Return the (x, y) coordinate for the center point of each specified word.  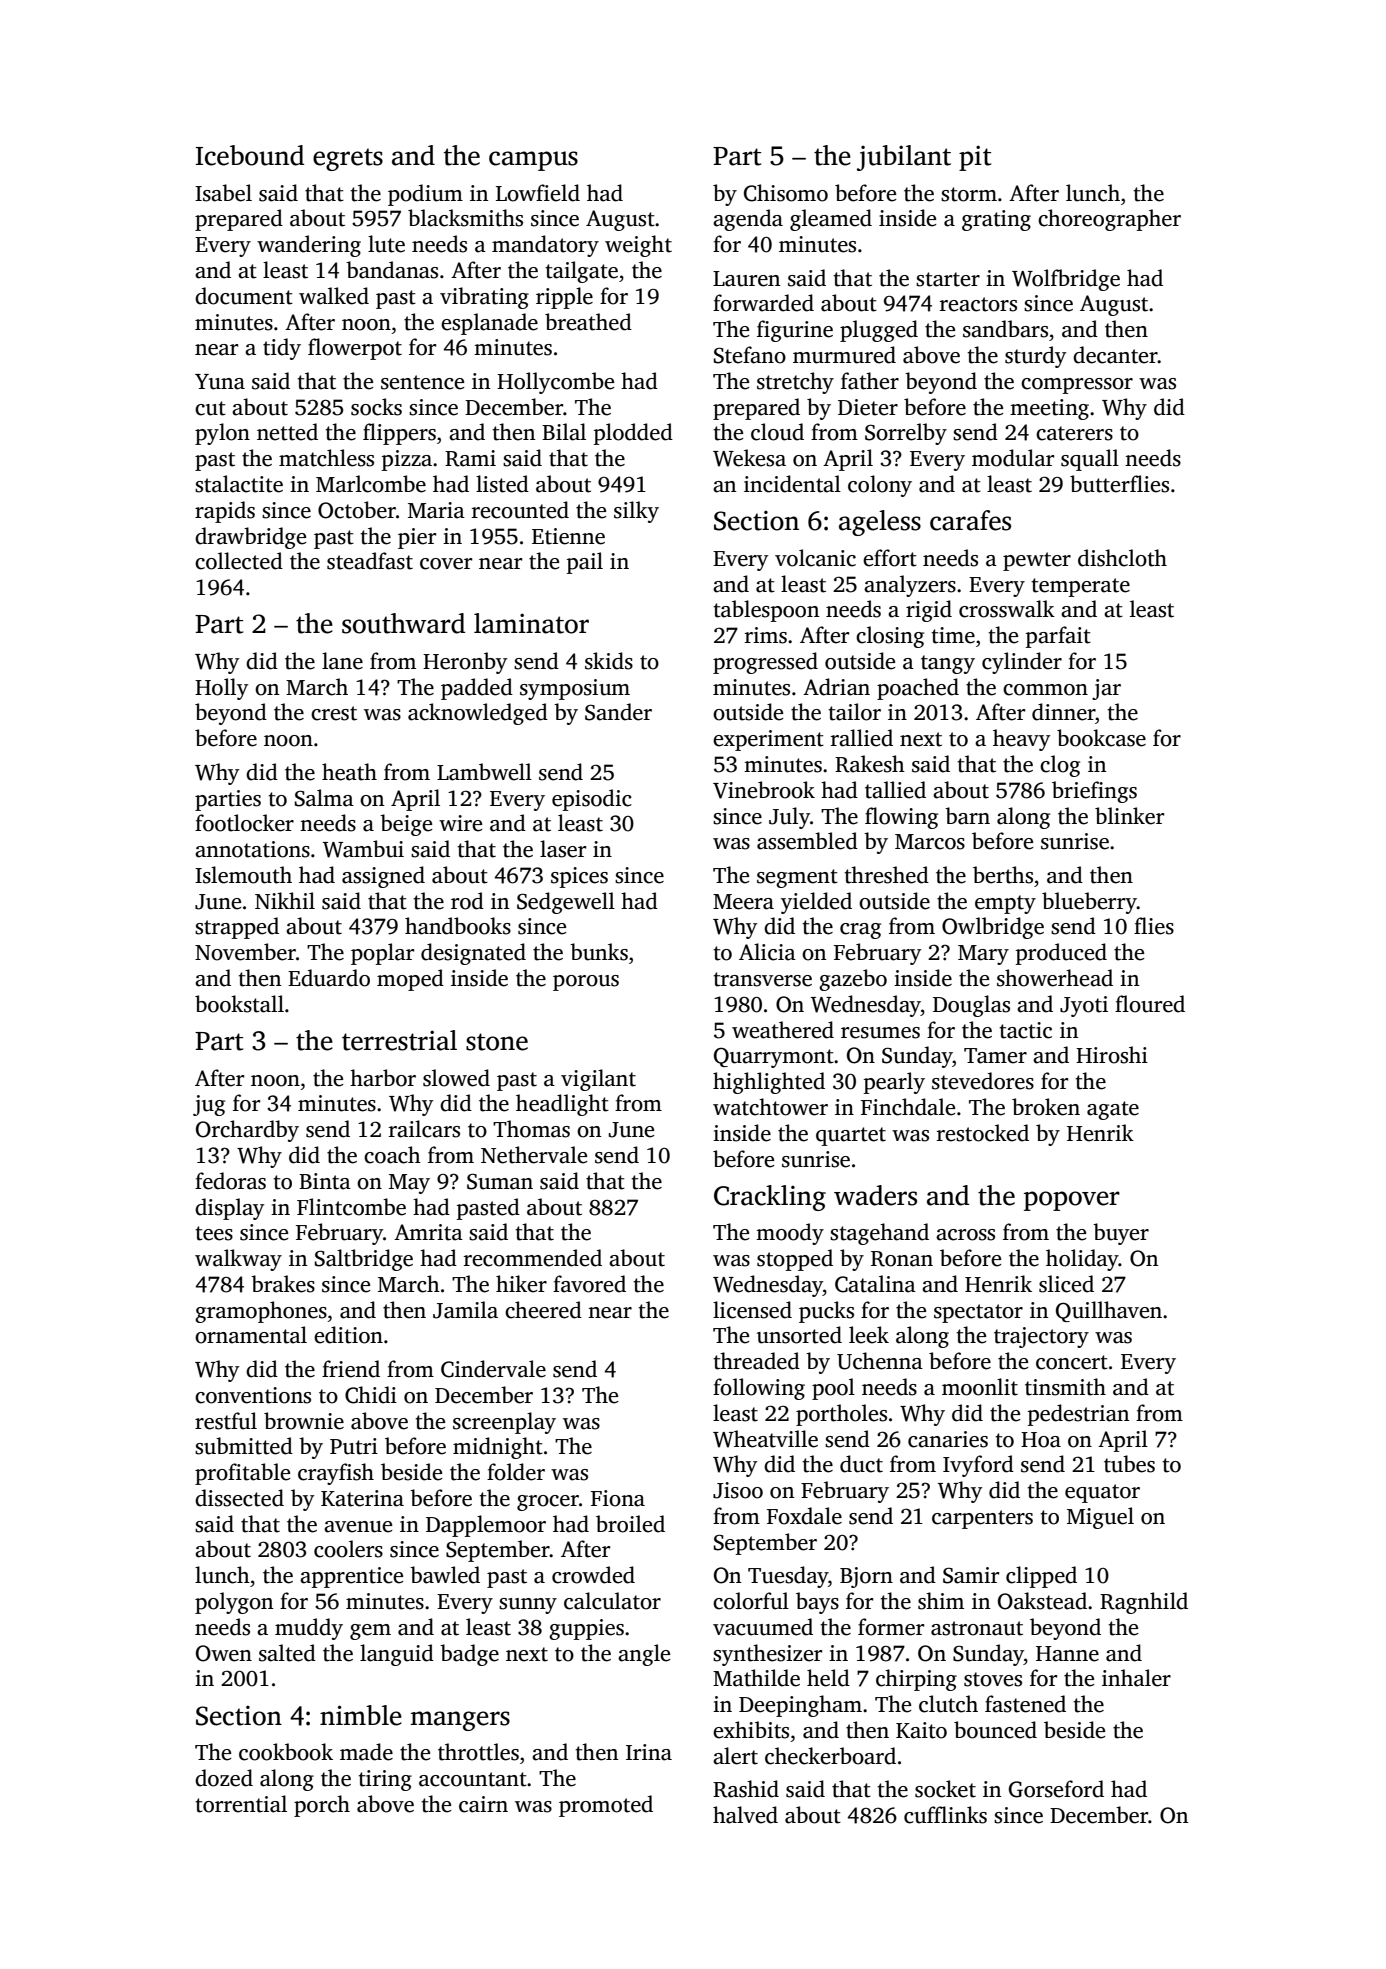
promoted (606, 1806)
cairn (483, 1804)
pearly (894, 1083)
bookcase (1101, 738)
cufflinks (945, 1815)
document (244, 296)
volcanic (815, 558)
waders (875, 1195)
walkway (238, 1260)
